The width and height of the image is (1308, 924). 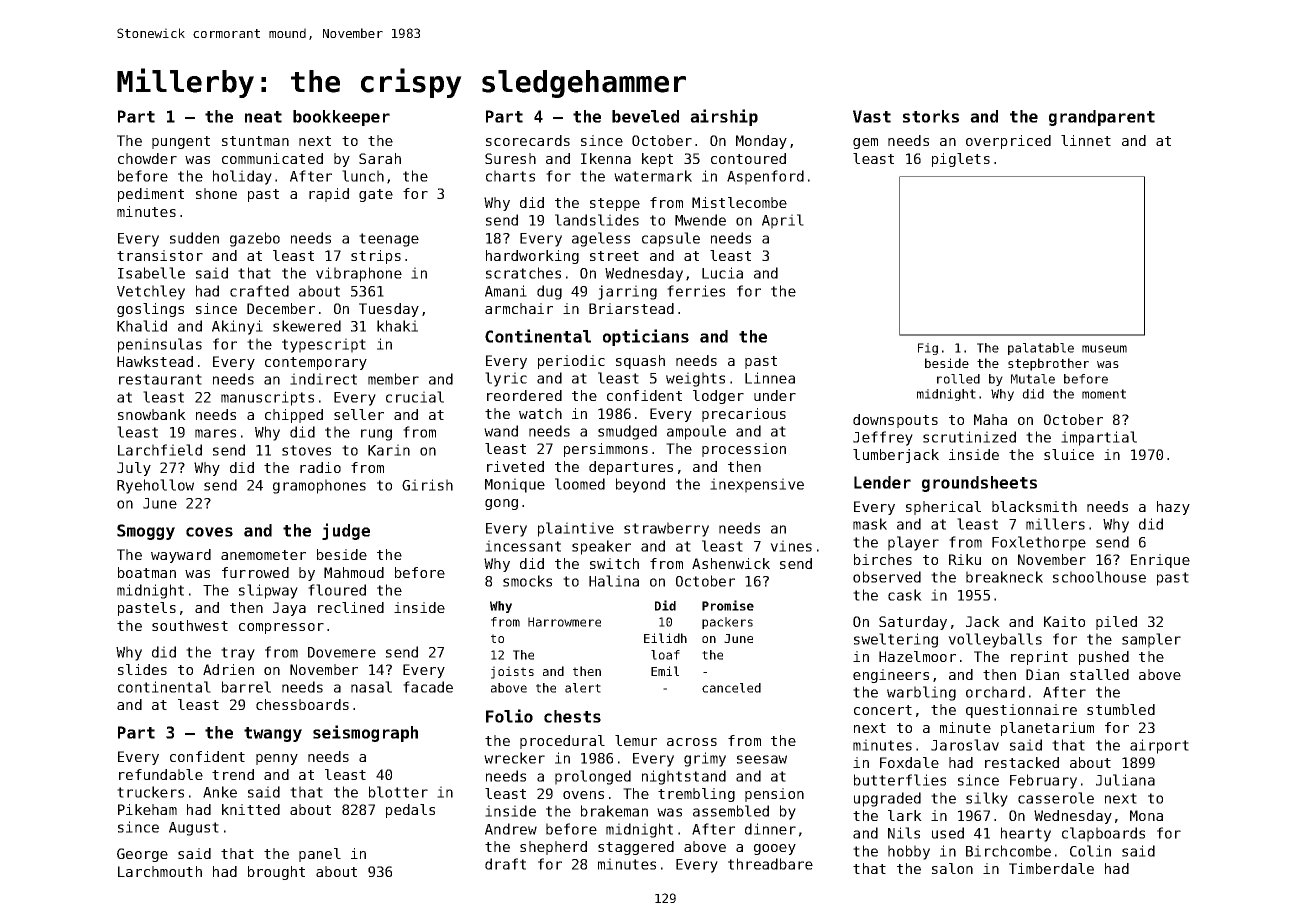 I want to click on beyond, so click(x=640, y=485).
